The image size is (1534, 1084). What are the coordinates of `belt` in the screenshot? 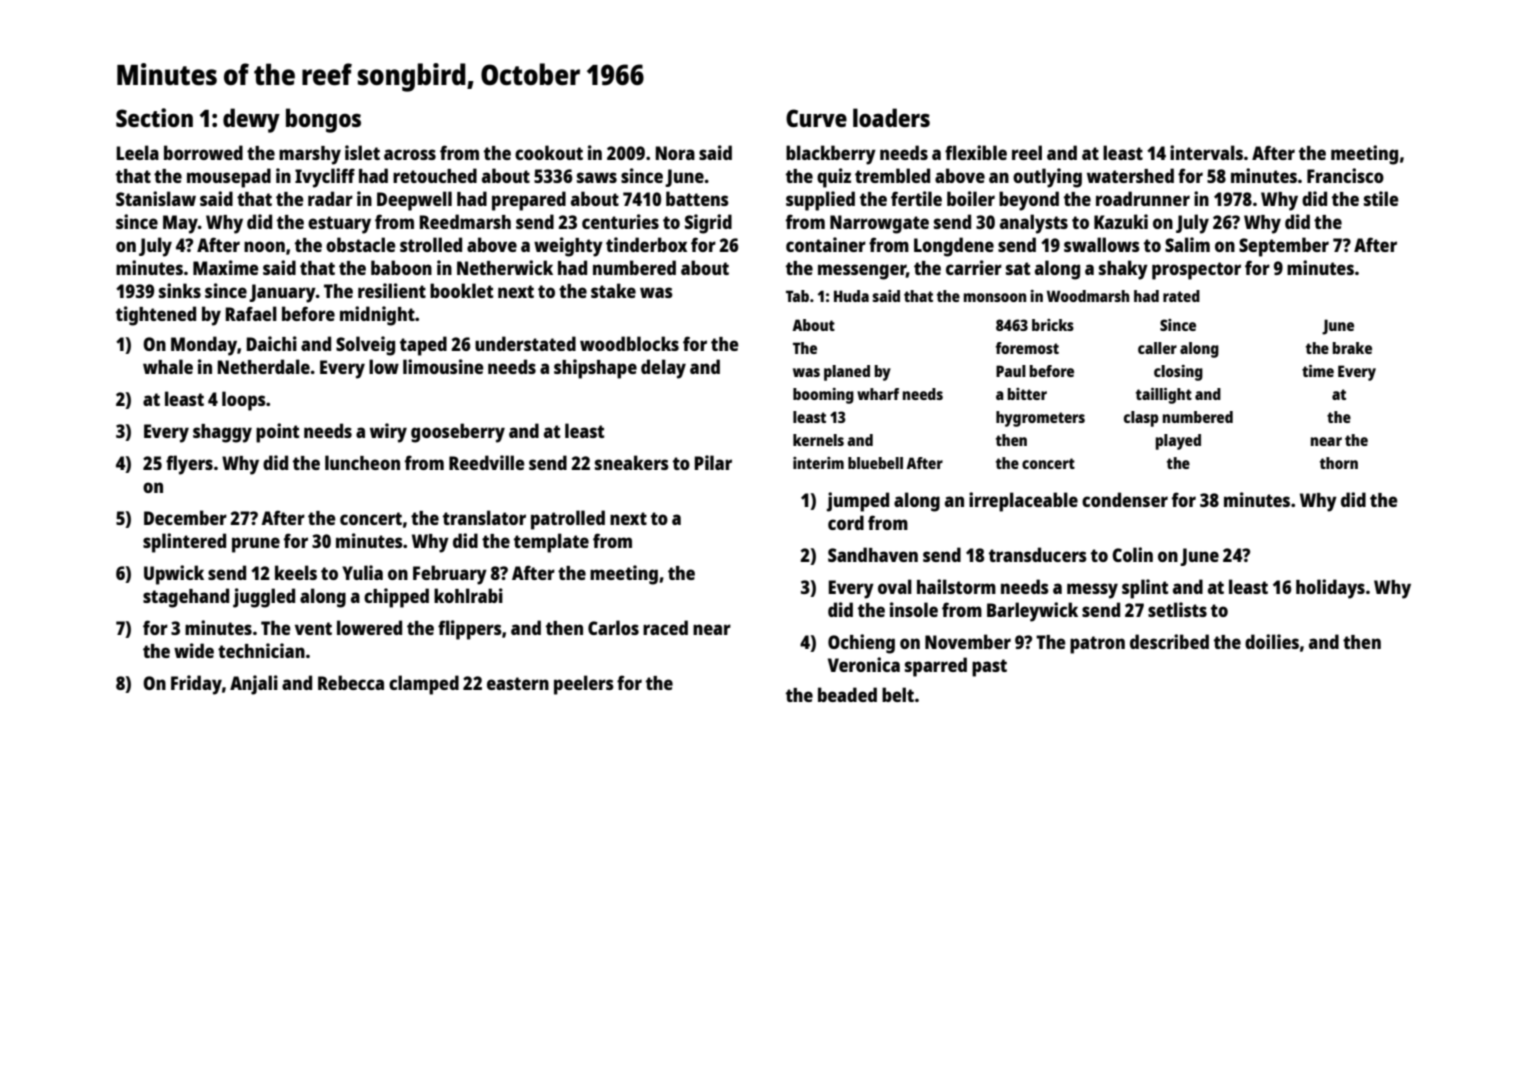 It's located at (898, 694).
